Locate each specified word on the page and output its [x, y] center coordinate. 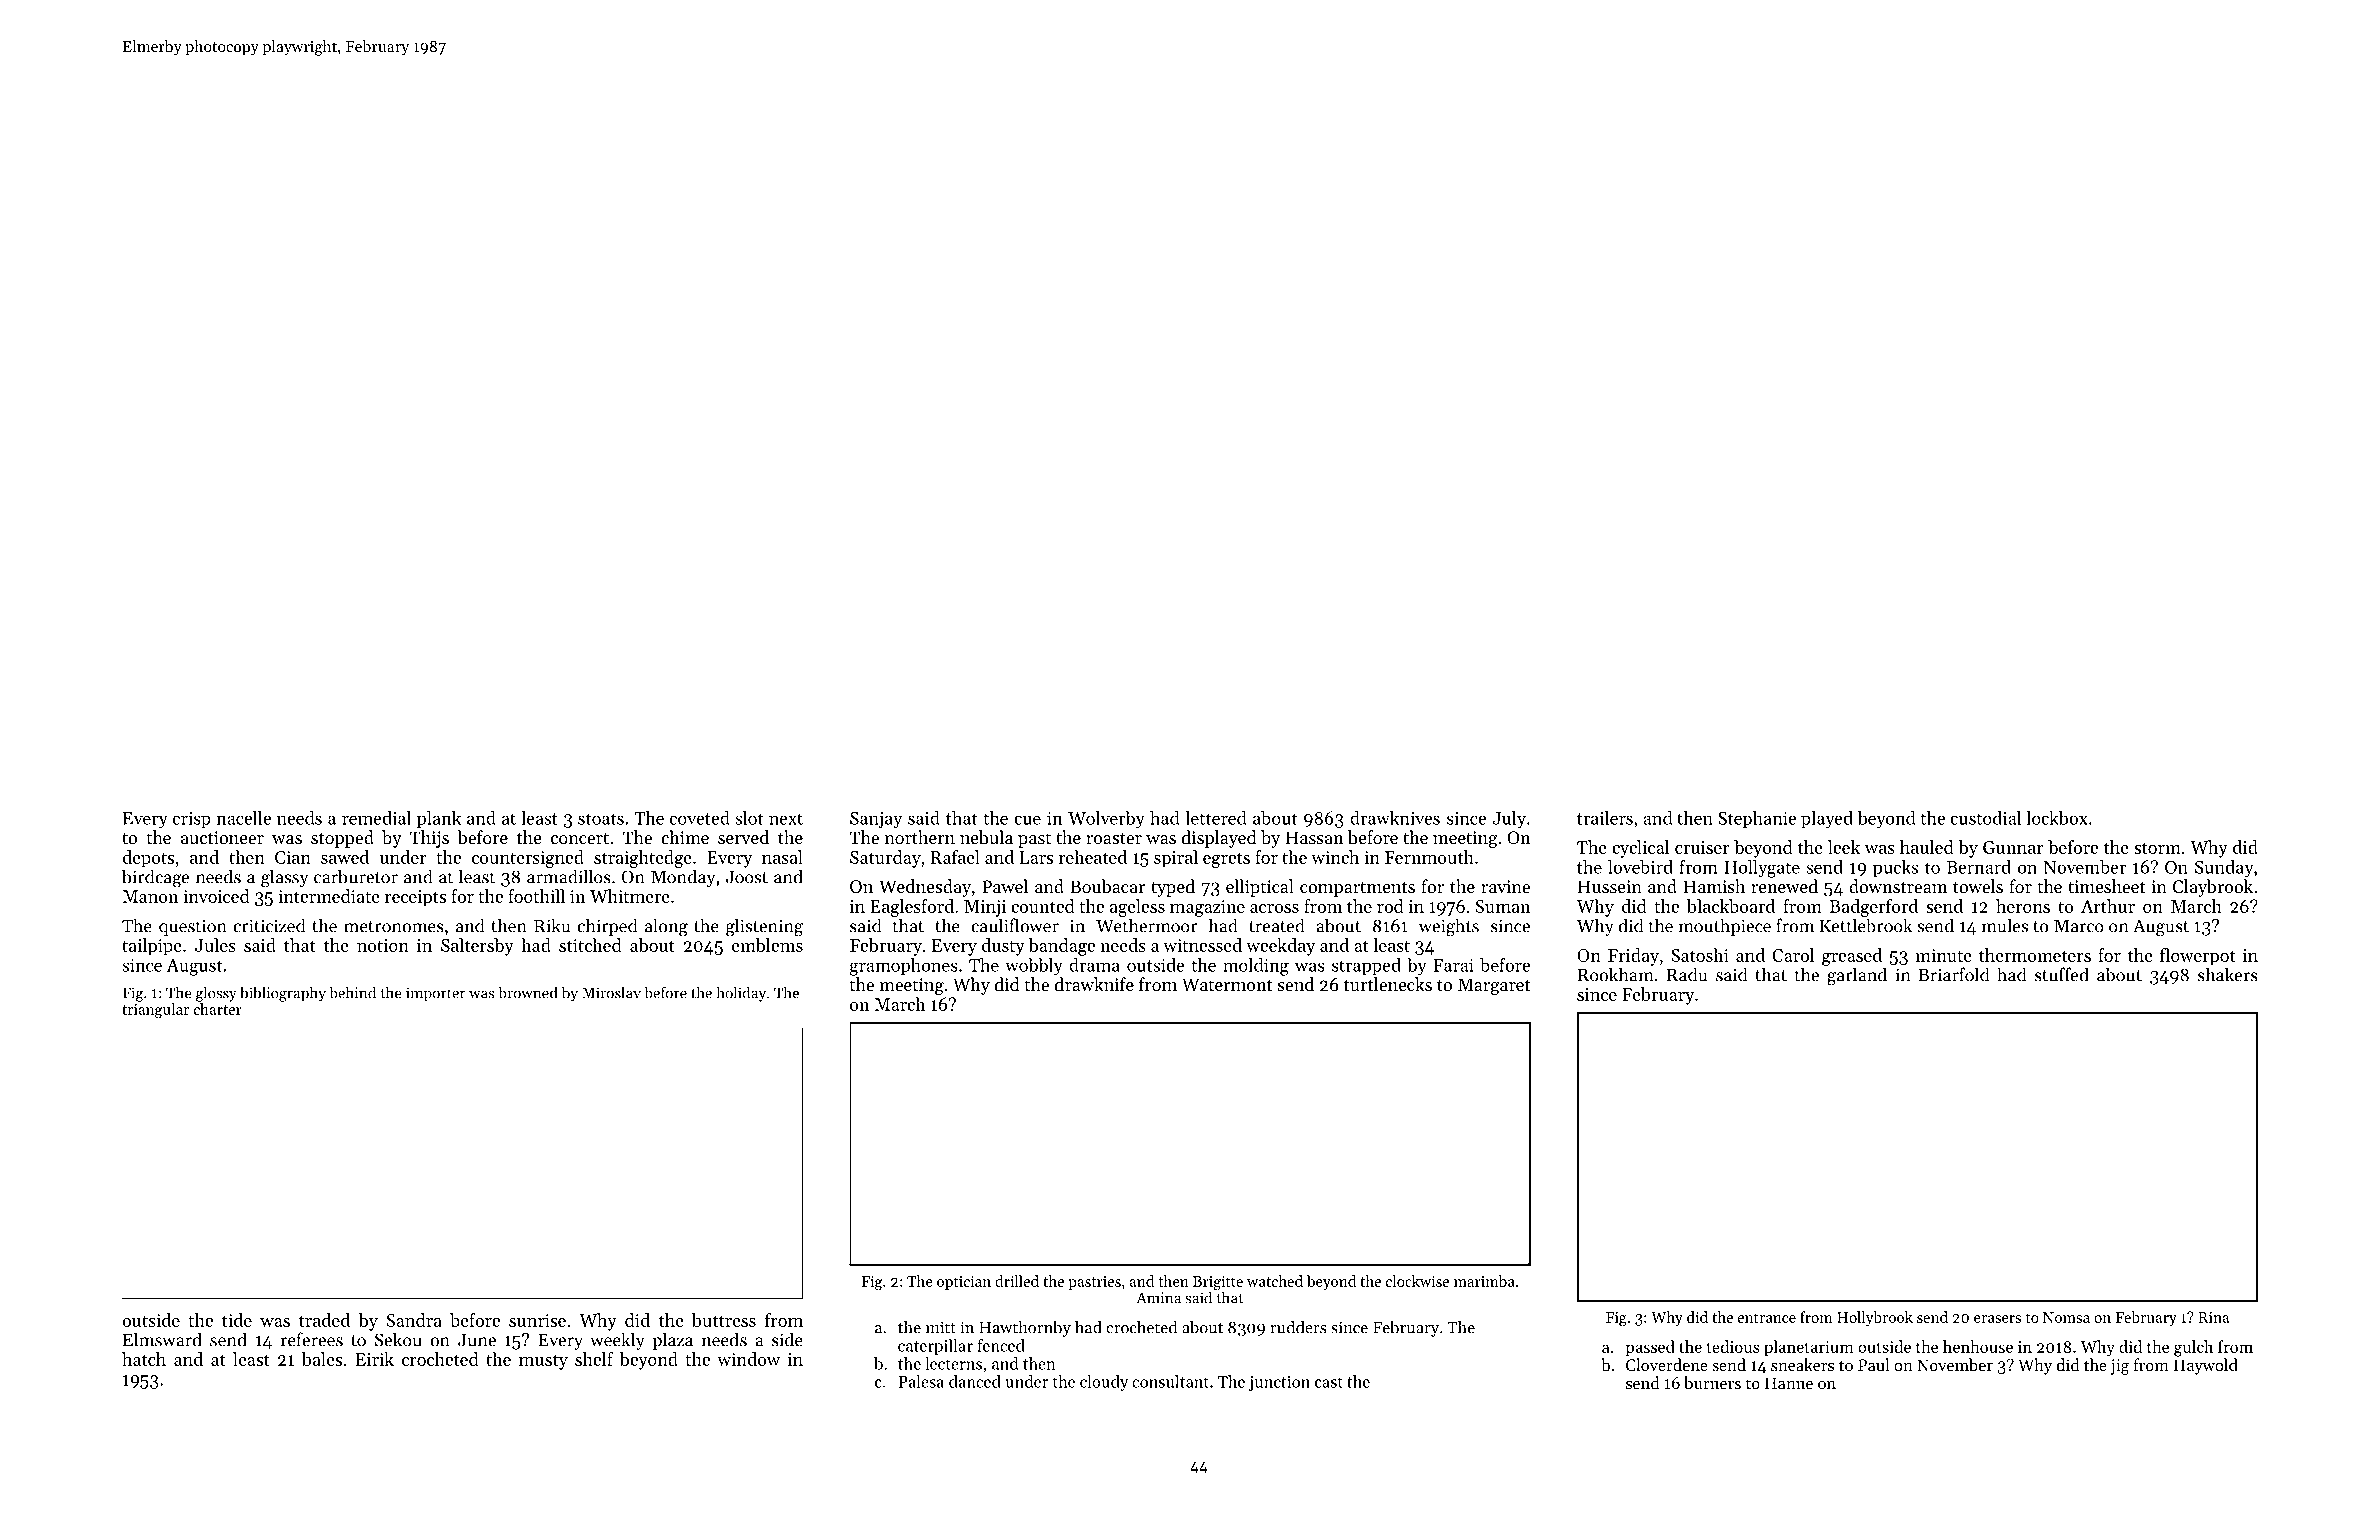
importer [435, 994]
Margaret [1494, 986]
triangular [155, 1011]
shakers [2228, 974]
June [477, 1340]
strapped [1366, 966]
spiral [1176, 859]
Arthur [2108, 906]
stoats [601, 819]
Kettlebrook [1866, 925]
